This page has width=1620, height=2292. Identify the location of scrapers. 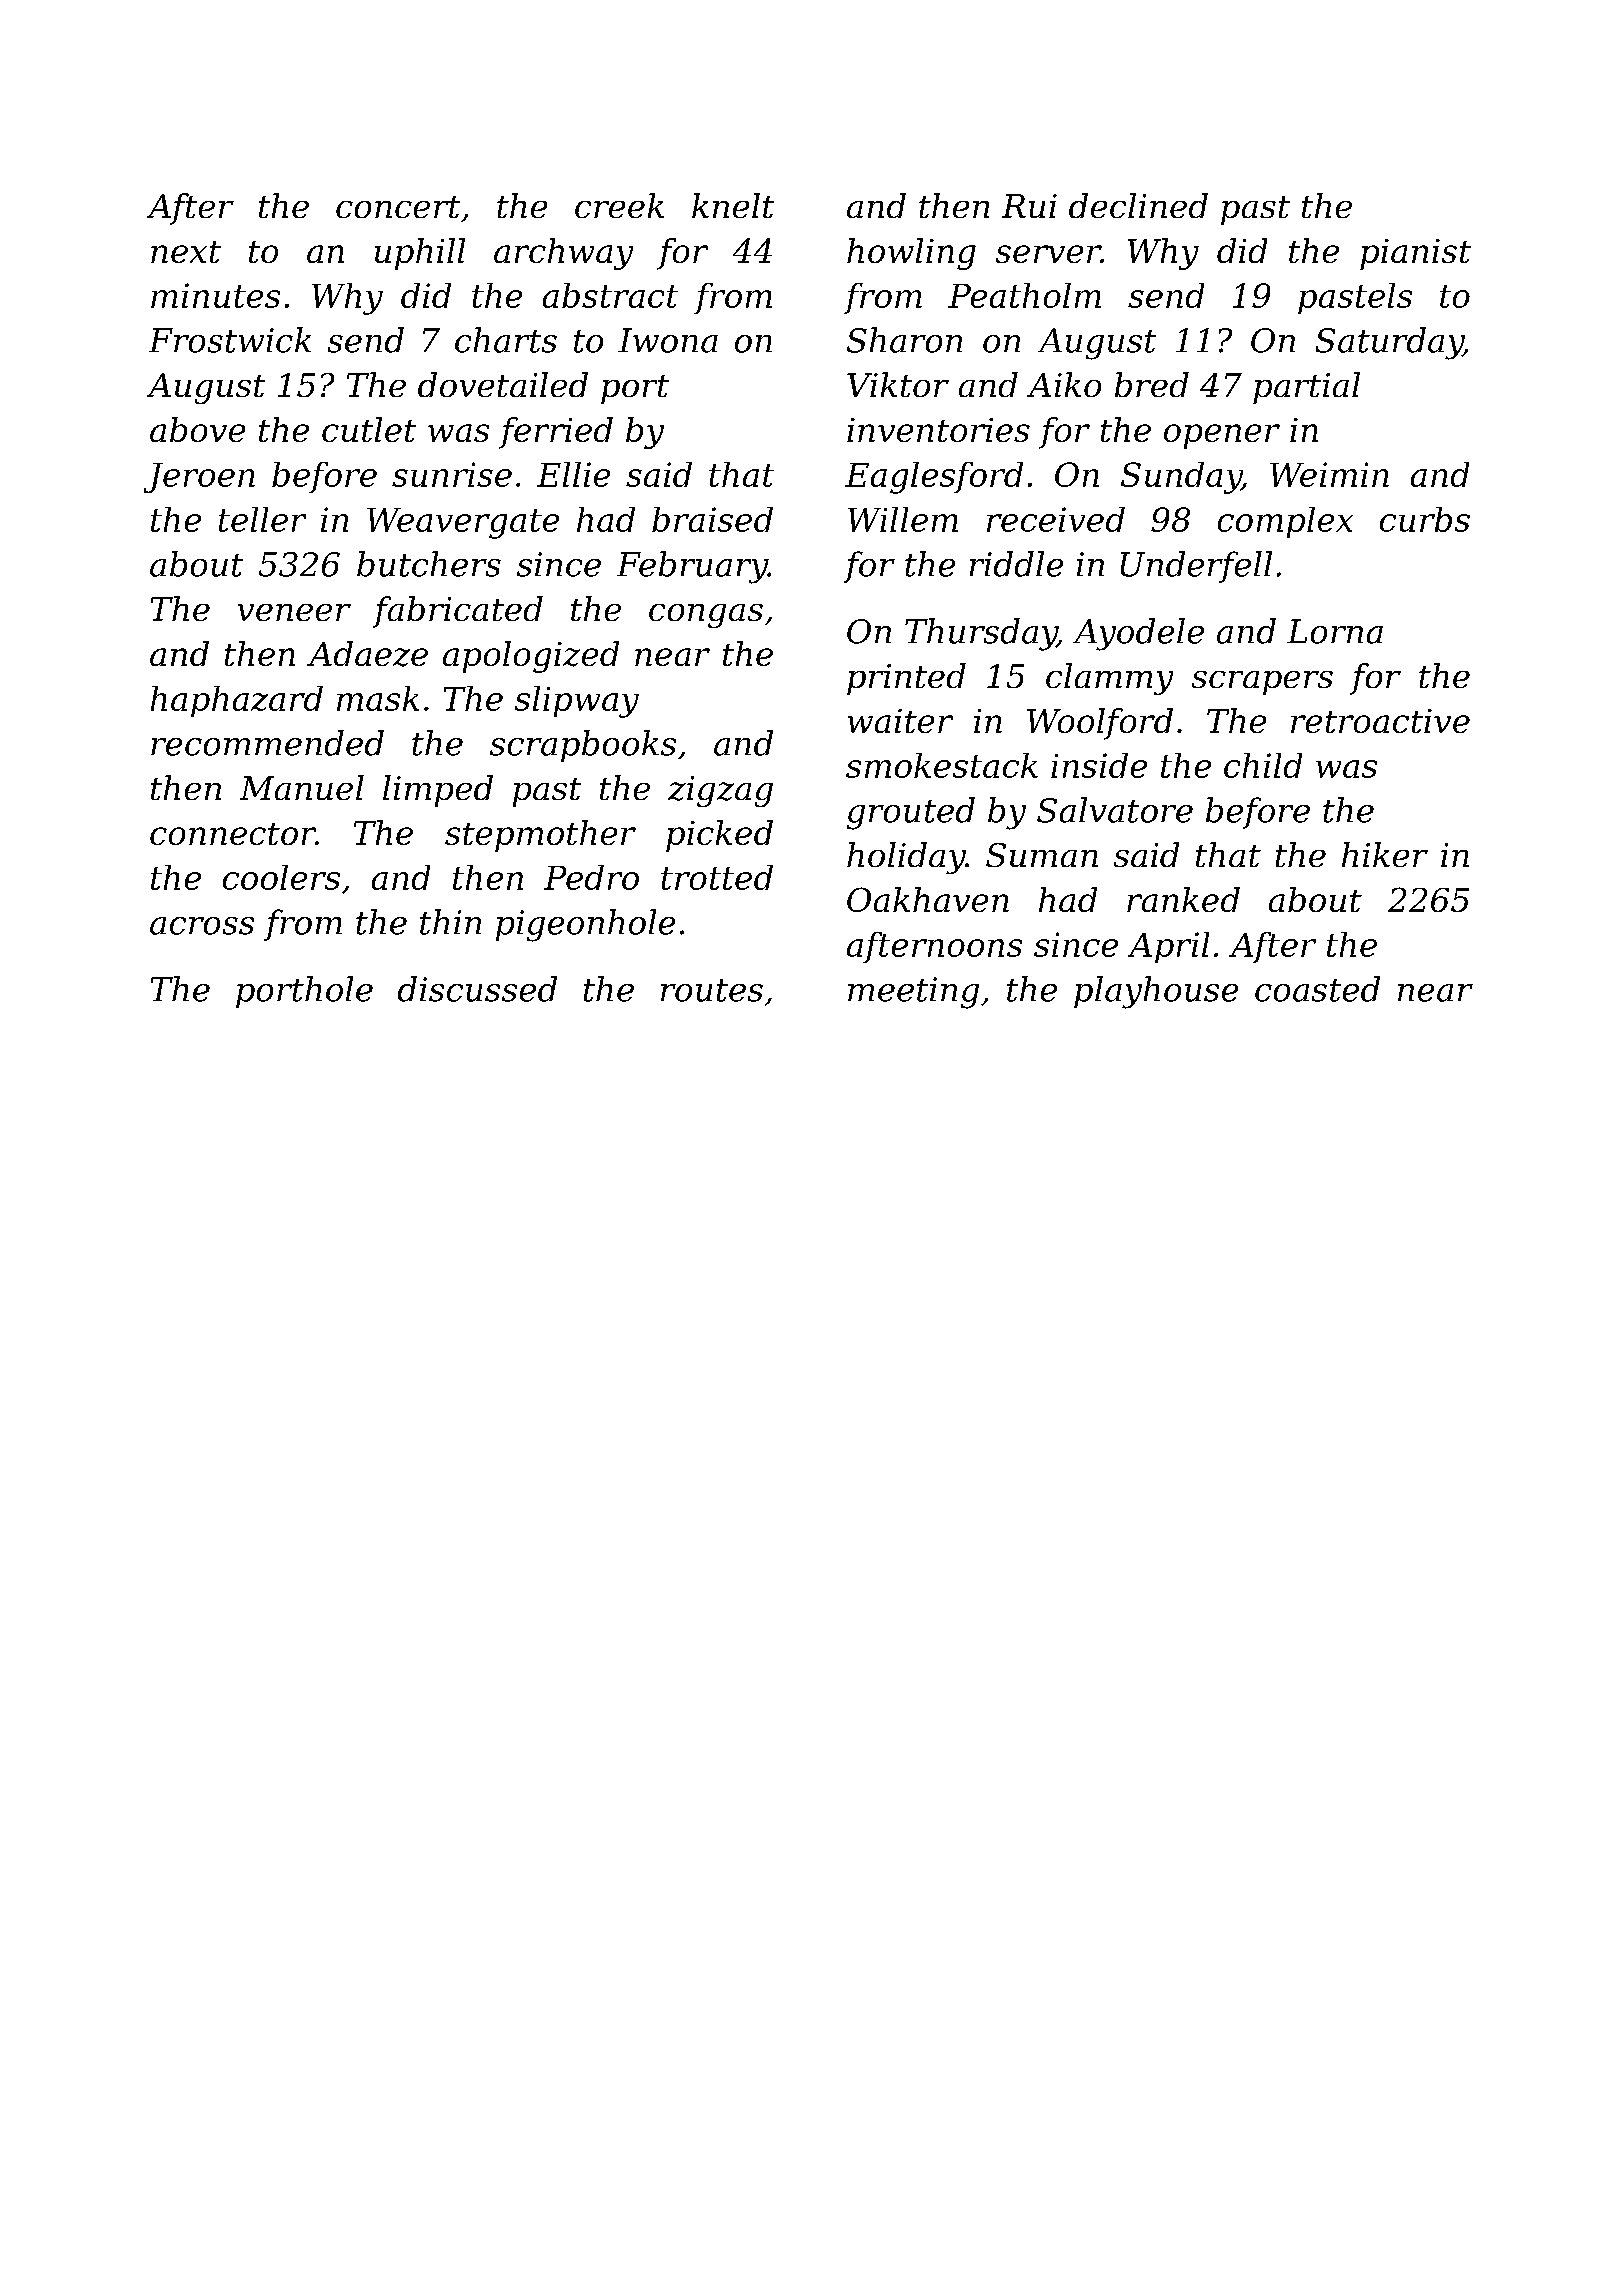
(1262, 683).
